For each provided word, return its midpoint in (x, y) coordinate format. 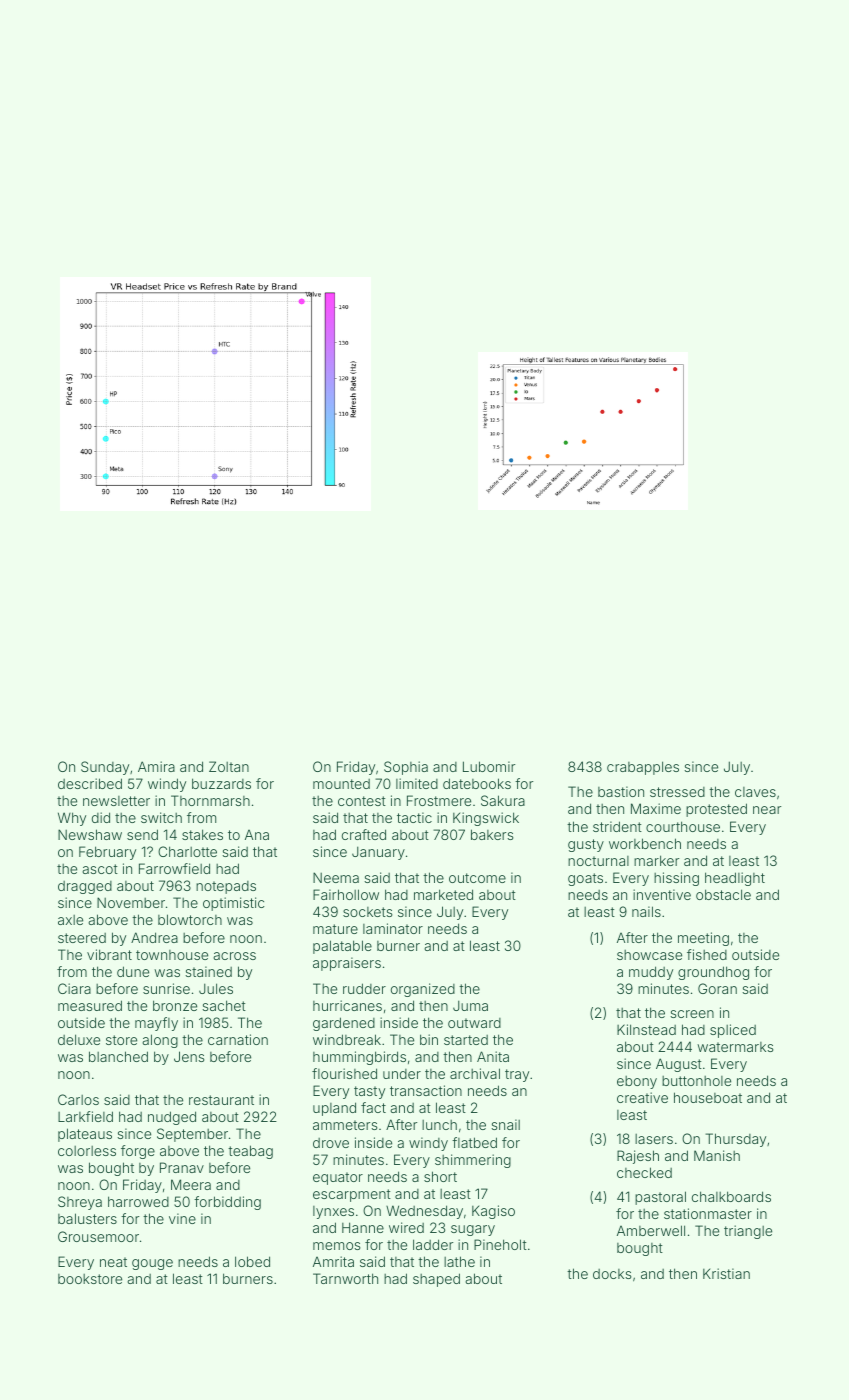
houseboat (708, 1097)
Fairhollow (346, 894)
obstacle (723, 894)
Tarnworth (345, 1278)
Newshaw (90, 834)
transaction (426, 1090)
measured (90, 1005)
